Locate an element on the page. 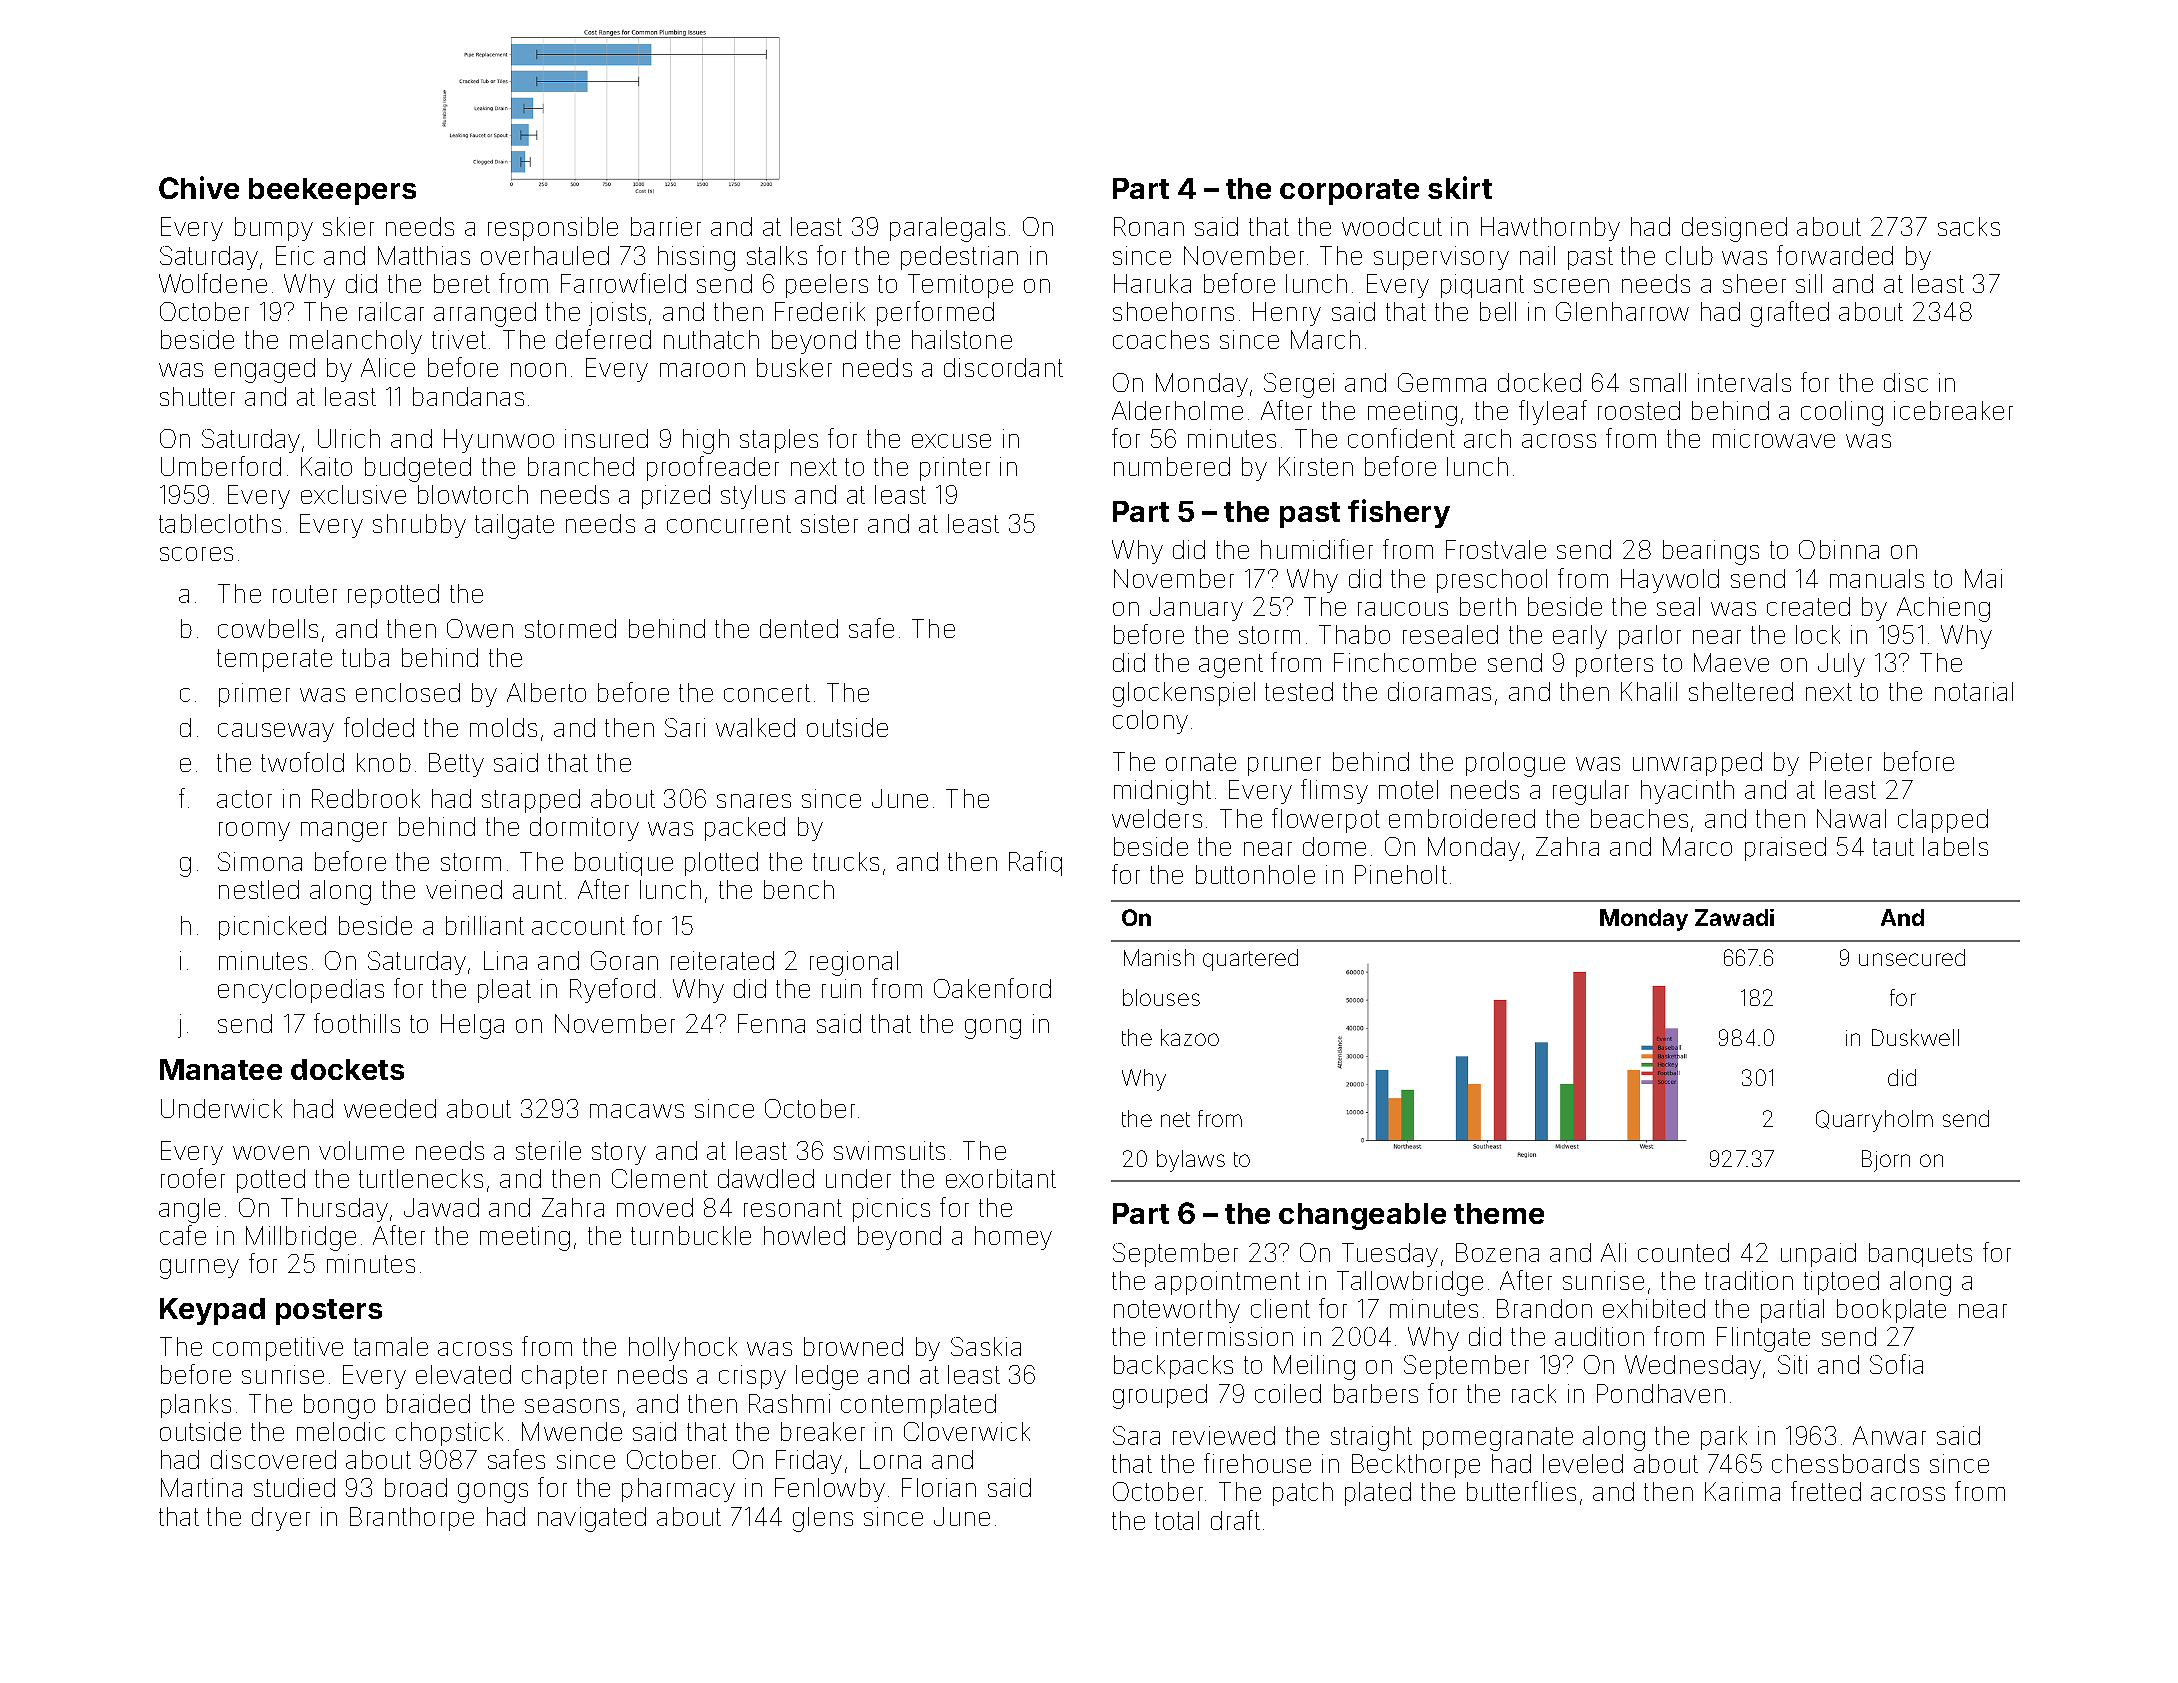  parlor is located at coordinates (1650, 637).
